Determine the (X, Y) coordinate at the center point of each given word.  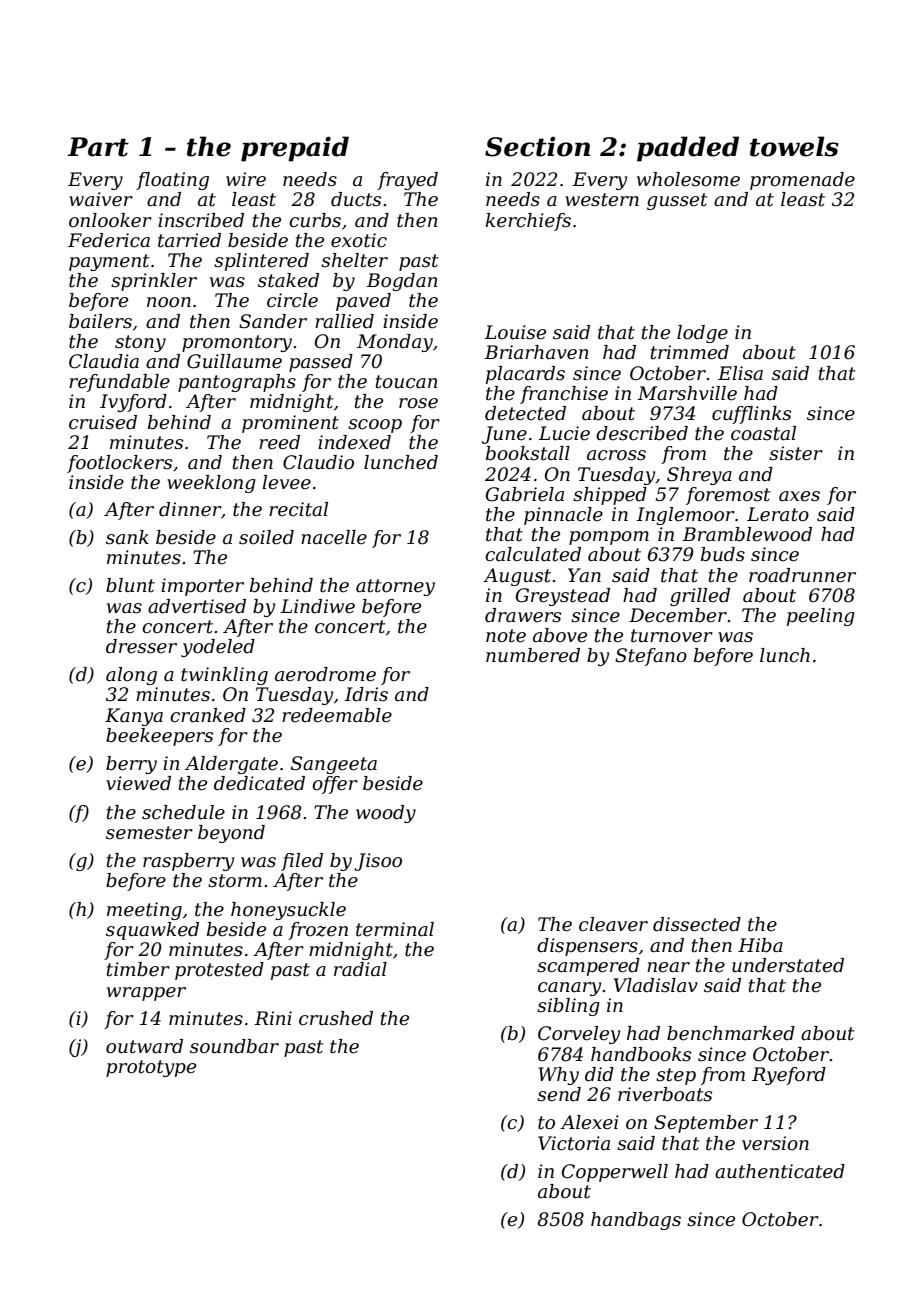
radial (360, 969)
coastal (763, 433)
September (706, 1124)
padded (688, 149)
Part (98, 147)
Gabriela (525, 494)
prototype (151, 1068)
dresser (141, 646)
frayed (407, 181)
